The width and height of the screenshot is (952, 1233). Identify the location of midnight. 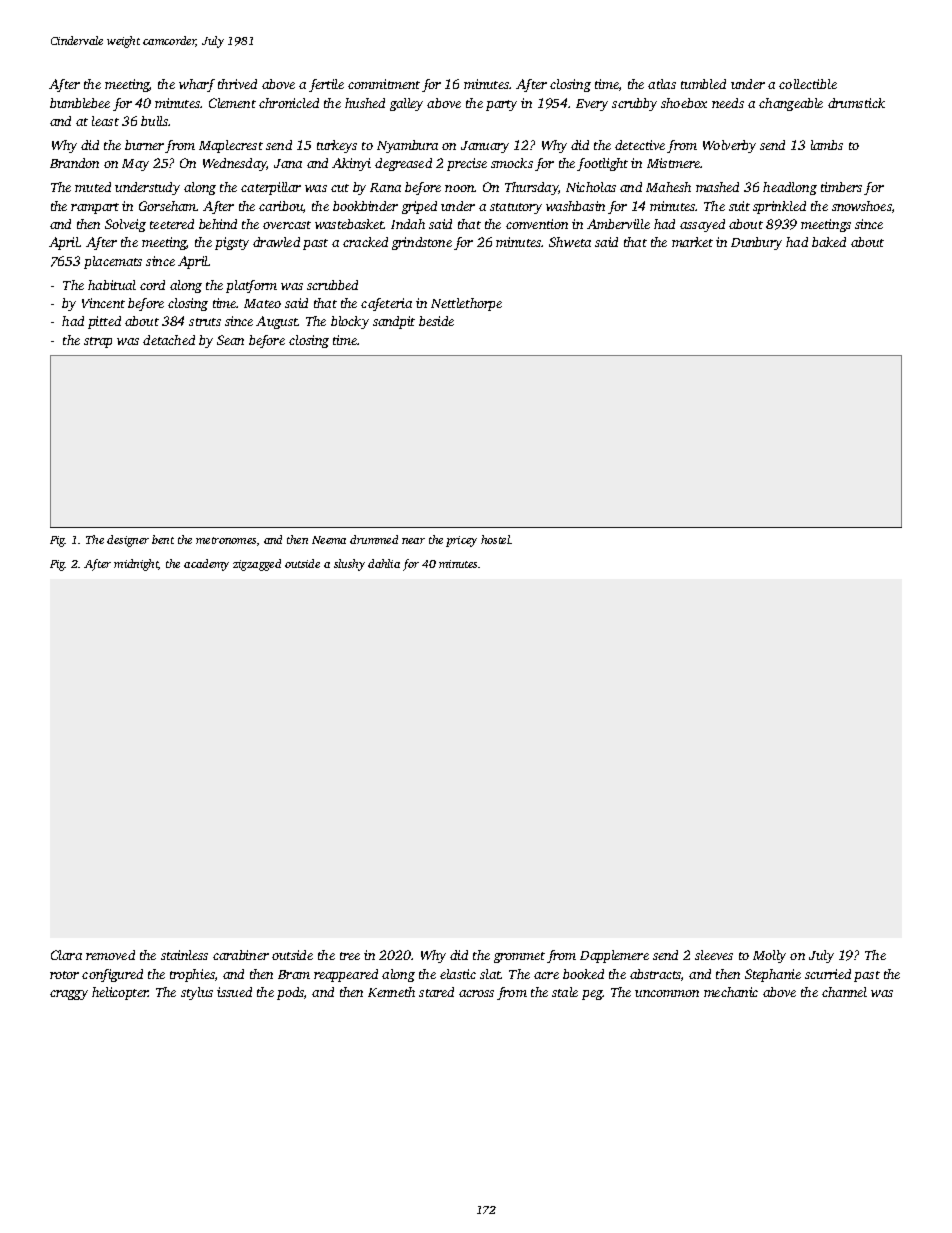
(136, 565).
